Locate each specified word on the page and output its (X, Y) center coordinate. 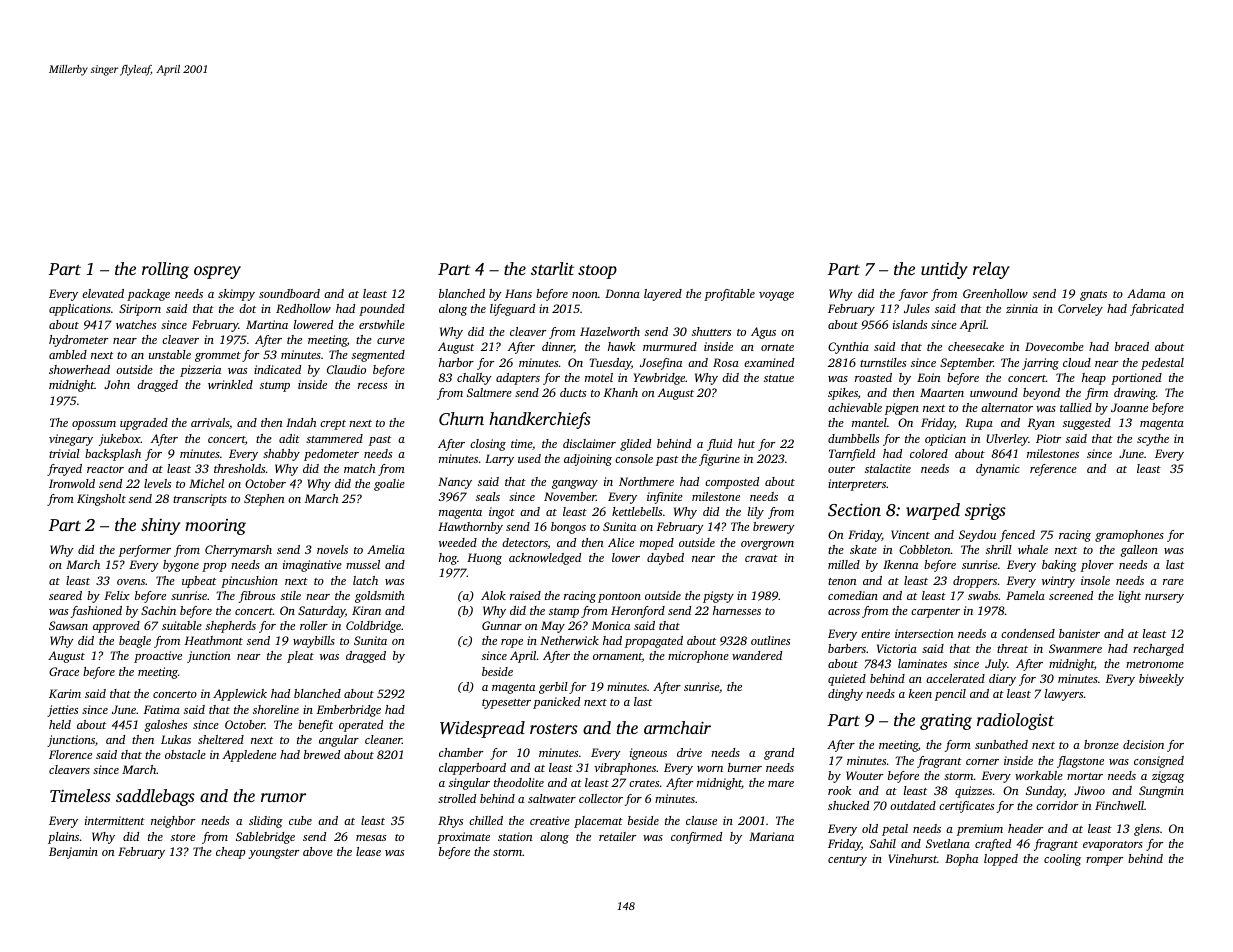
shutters (711, 331)
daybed (665, 559)
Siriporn (140, 310)
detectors (525, 543)
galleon (1139, 551)
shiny (160, 526)
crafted (993, 845)
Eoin (929, 377)
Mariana (771, 836)
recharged (1158, 650)
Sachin (158, 610)
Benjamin (73, 853)
